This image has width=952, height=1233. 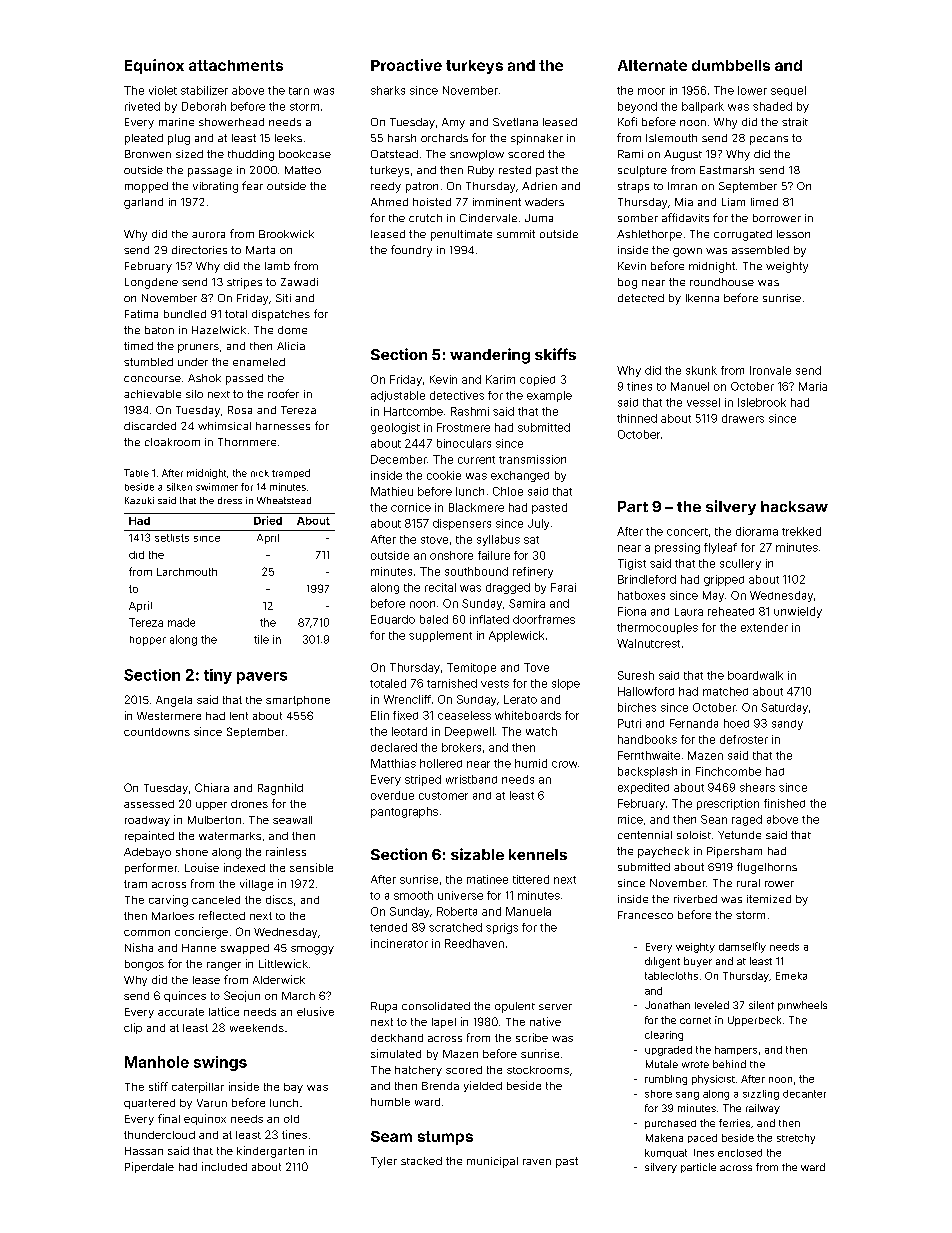 I want to click on Alicia, so click(x=291, y=346).
